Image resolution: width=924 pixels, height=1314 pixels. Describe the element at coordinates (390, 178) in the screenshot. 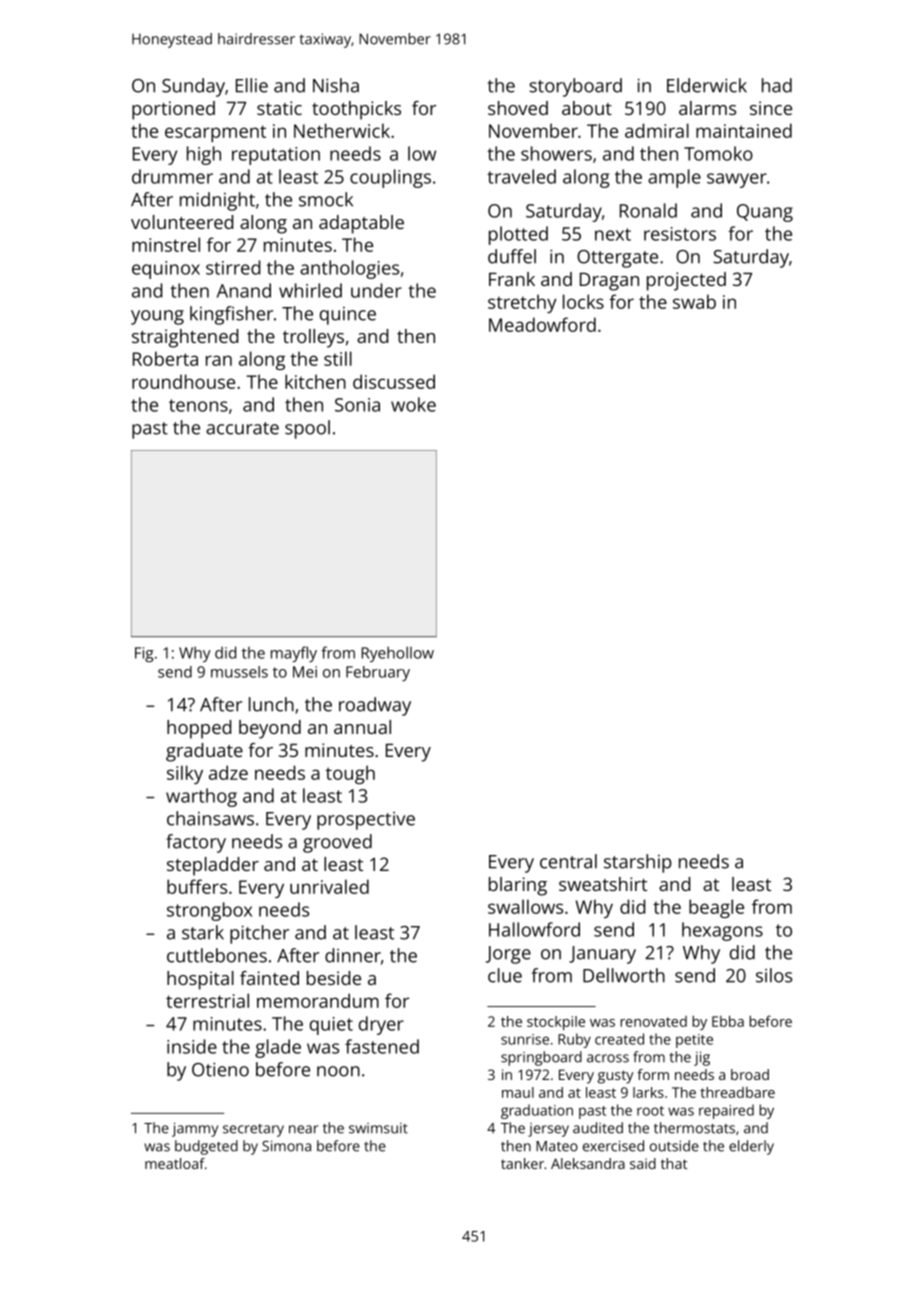

I see `couplings` at that location.
